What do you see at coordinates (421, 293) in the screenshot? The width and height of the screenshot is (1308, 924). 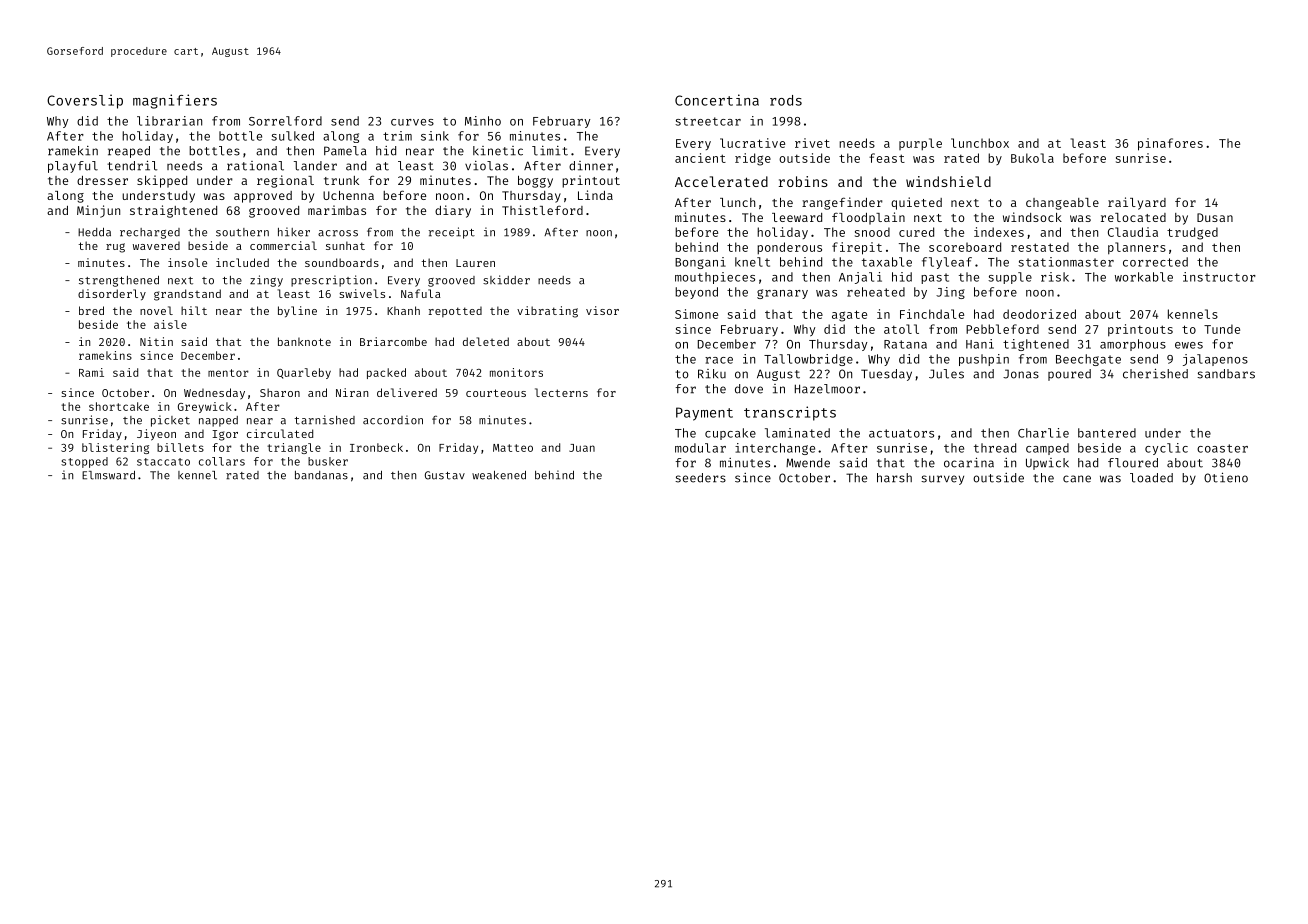 I see `Nafula` at bounding box center [421, 293].
